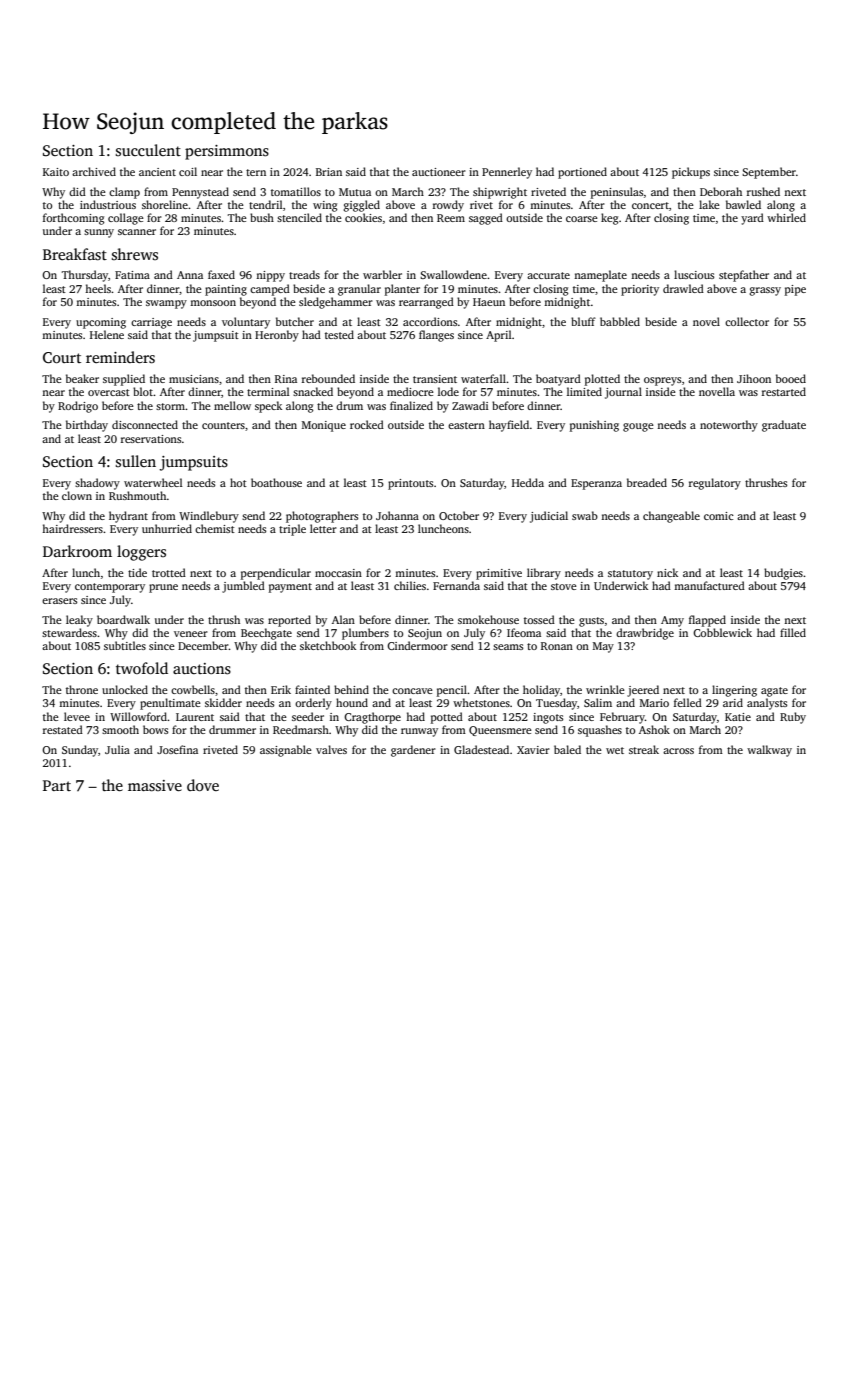 The height and width of the screenshot is (1400, 849). What do you see at coordinates (123, 619) in the screenshot?
I see `boardwalk` at bounding box center [123, 619].
